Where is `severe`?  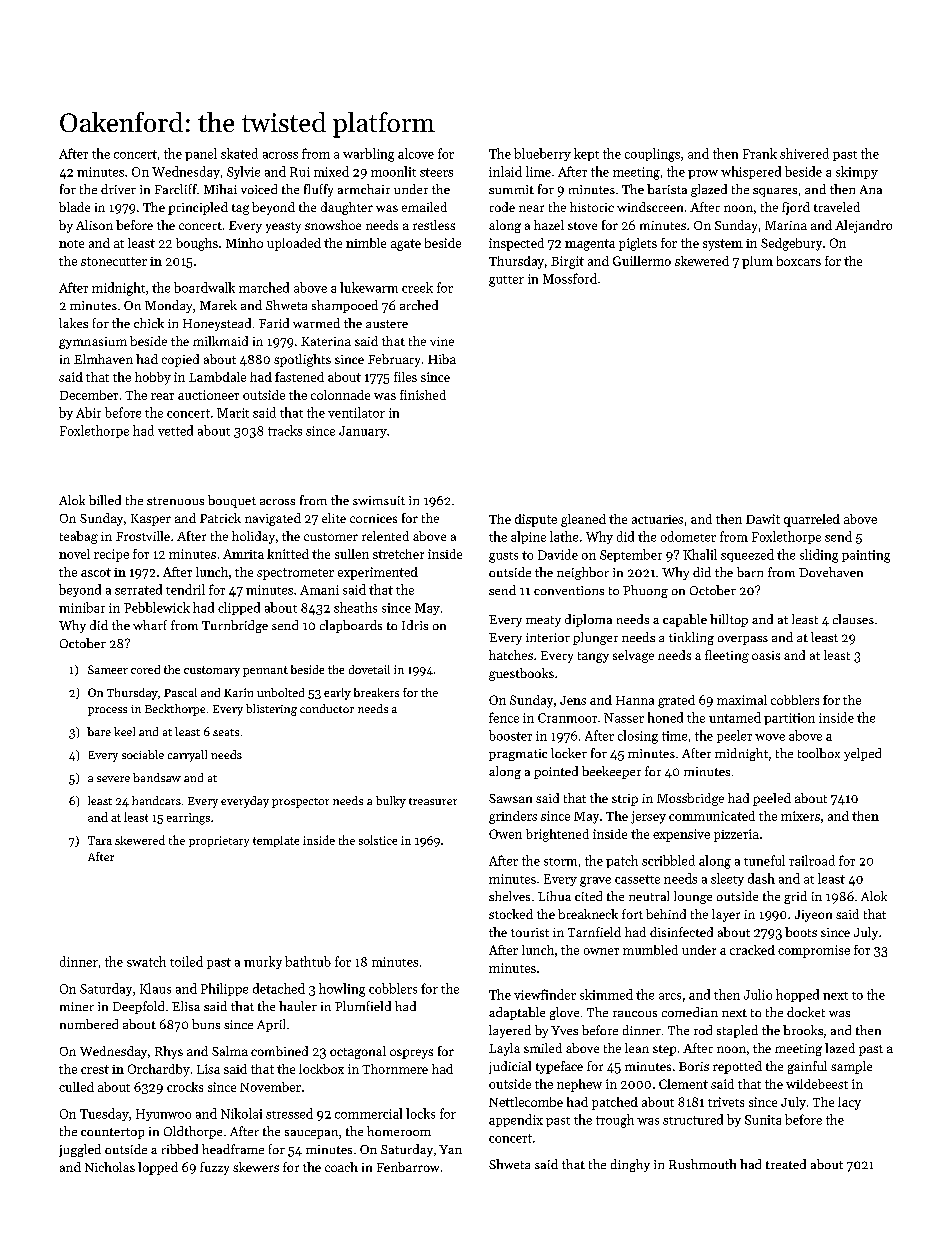 severe is located at coordinates (113, 779).
